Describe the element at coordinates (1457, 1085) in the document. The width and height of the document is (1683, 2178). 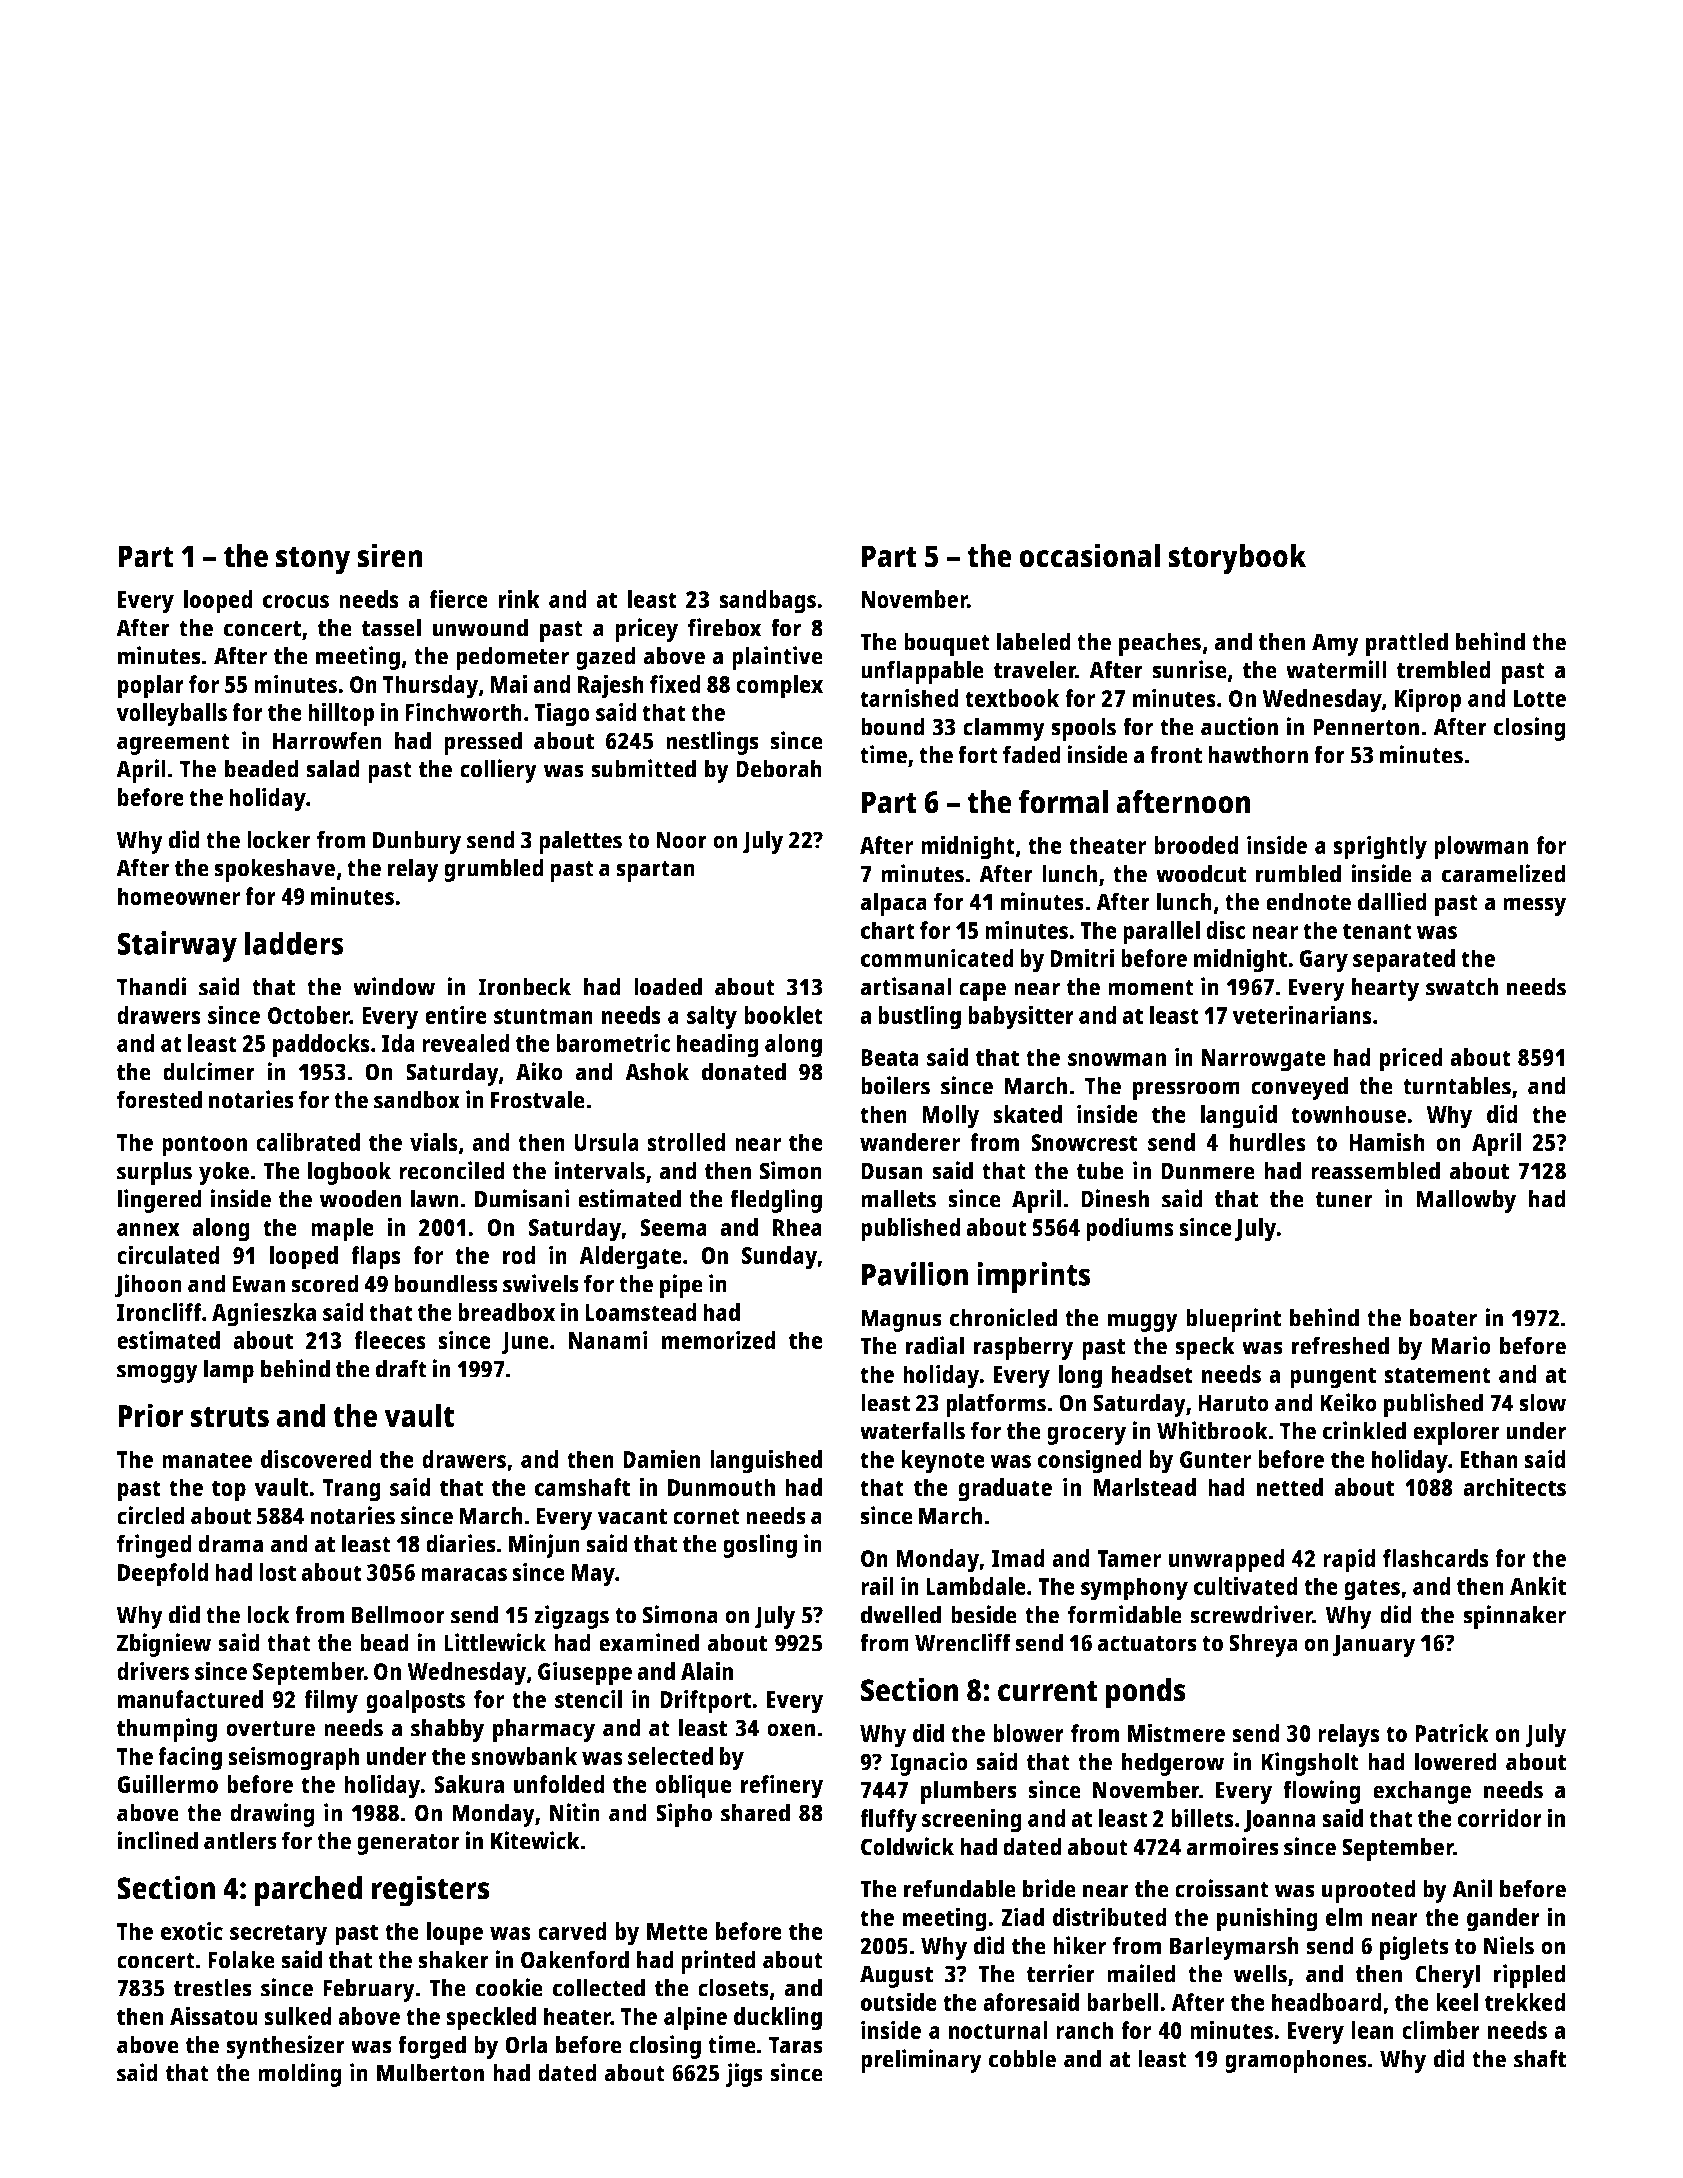
I see `turntables` at that location.
